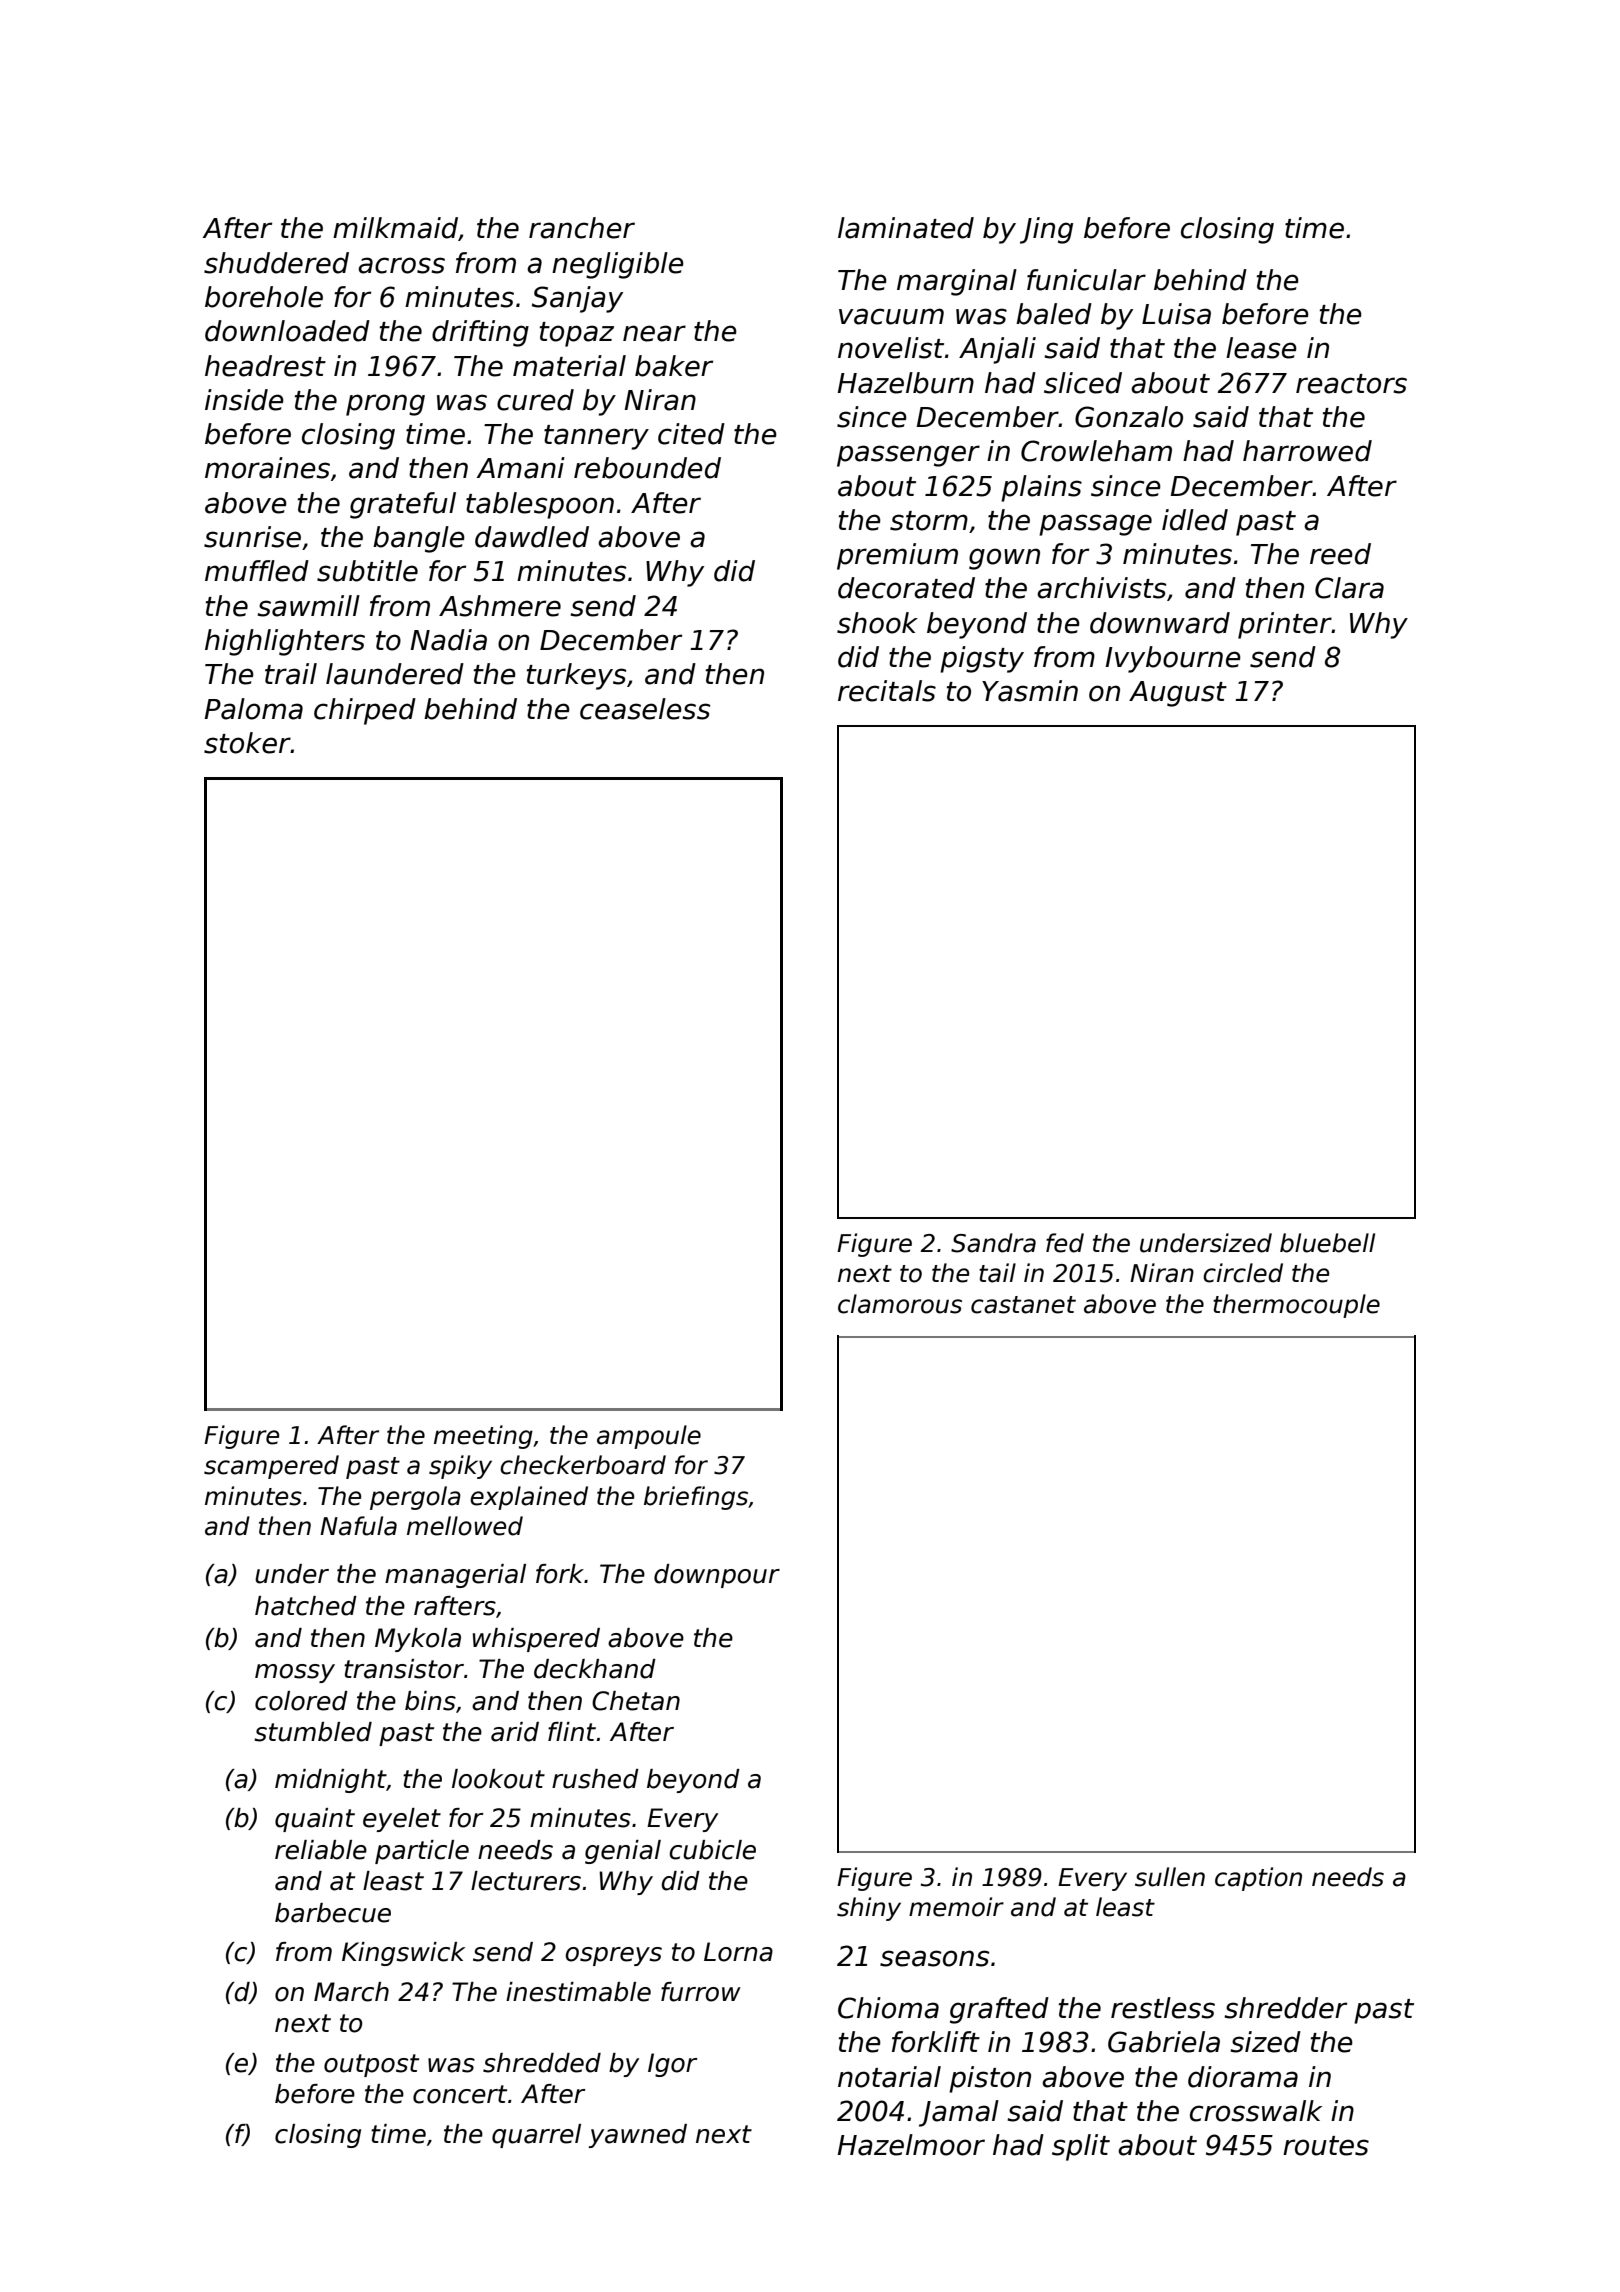 This screenshot has width=1620, height=2292. I want to click on yawned, so click(637, 2136).
